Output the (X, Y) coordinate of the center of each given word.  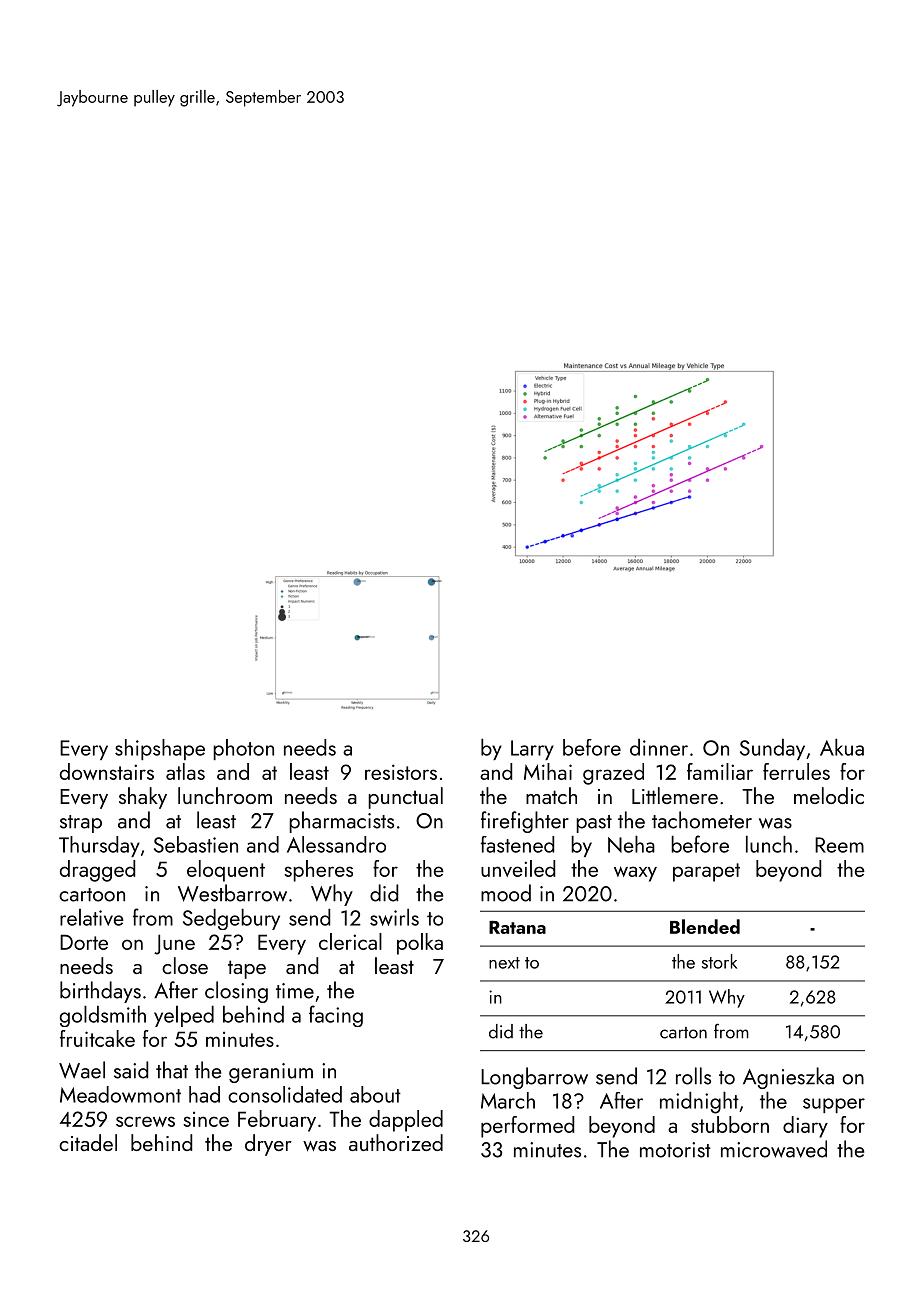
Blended (705, 926)
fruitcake (97, 1038)
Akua (842, 747)
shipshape (160, 749)
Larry (532, 750)
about (375, 1094)
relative (92, 917)
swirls (394, 917)
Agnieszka (788, 1078)
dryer (268, 1145)
